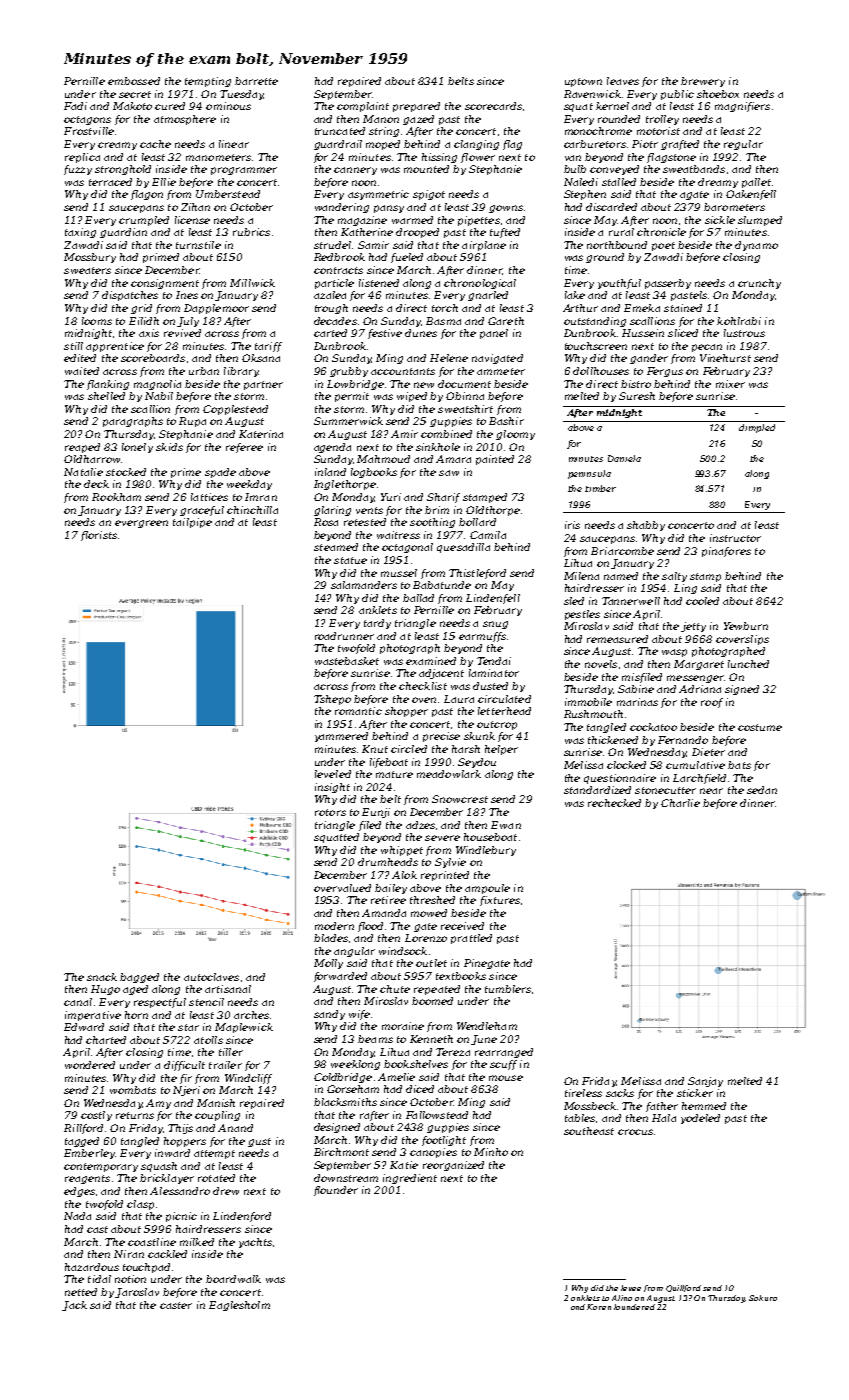 The width and height of the screenshot is (849, 1400). Describe the element at coordinates (763, 1298) in the screenshot. I see `Sakura` at that location.
